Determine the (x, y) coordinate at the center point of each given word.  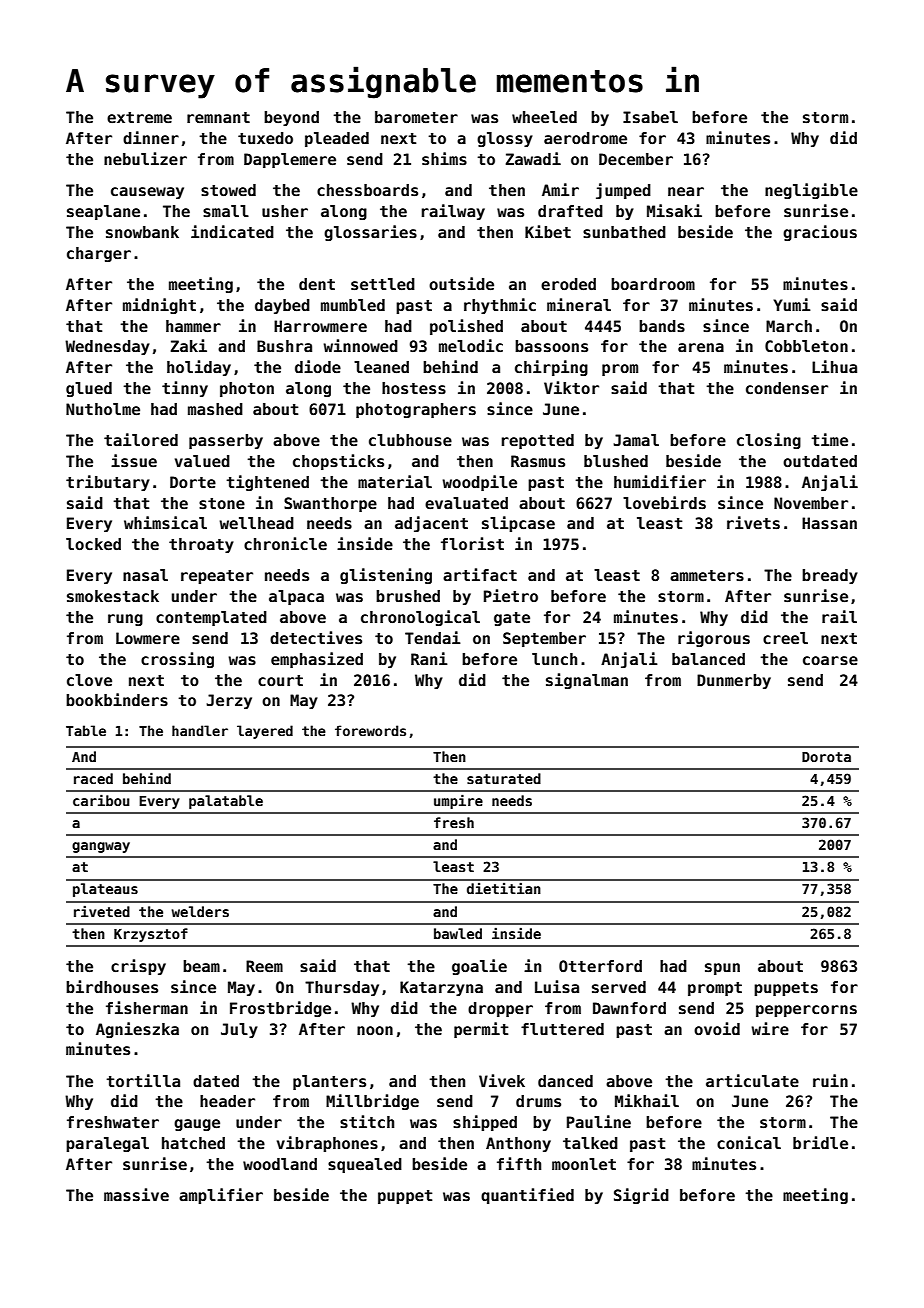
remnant (218, 118)
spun (722, 969)
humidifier (660, 482)
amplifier (221, 1196)
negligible (811, 191)
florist (472, 543)
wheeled (544, 117)
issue (134, 461)
